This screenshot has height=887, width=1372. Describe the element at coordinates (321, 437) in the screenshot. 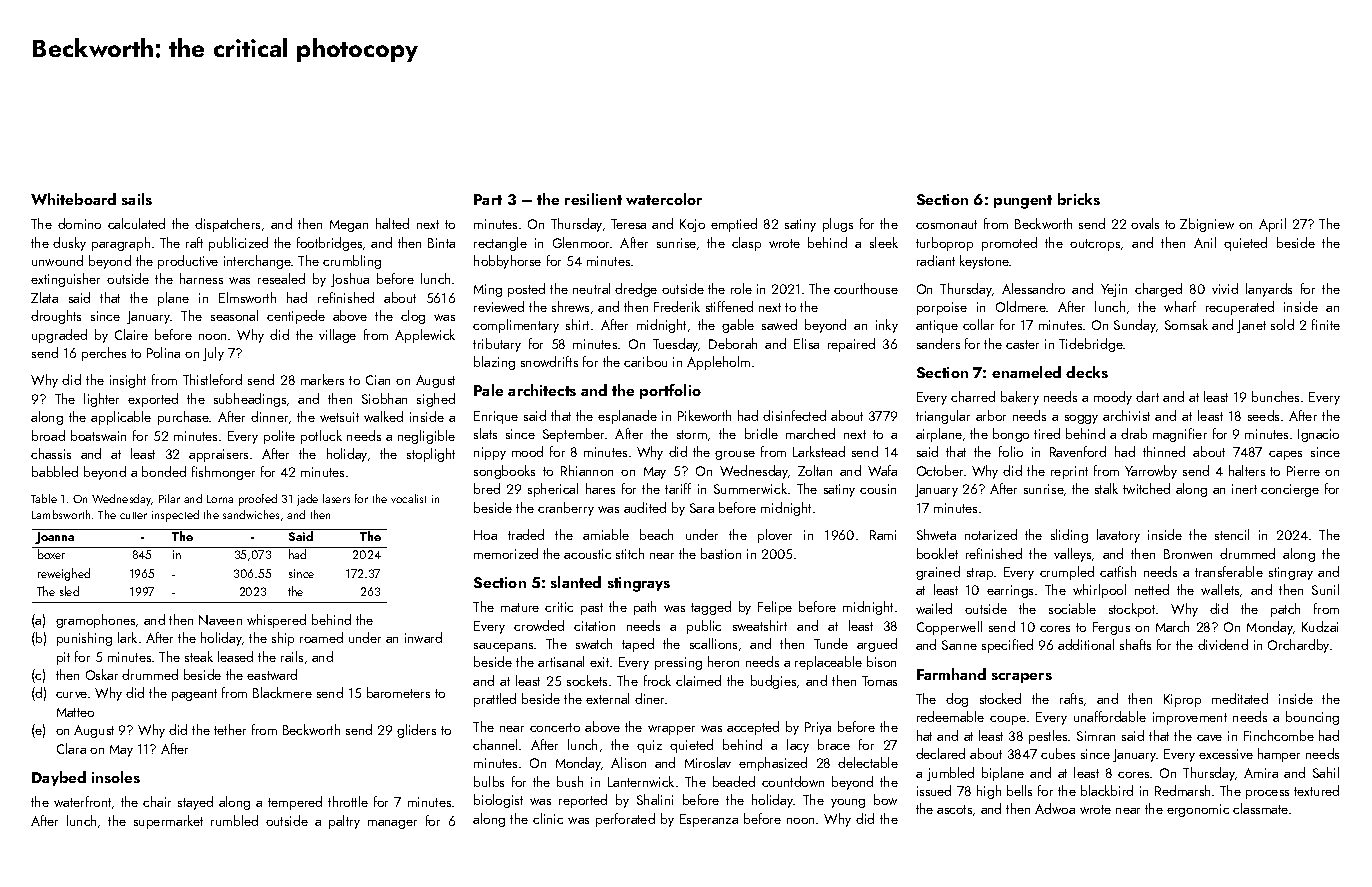

I see `potluck` at that location.
